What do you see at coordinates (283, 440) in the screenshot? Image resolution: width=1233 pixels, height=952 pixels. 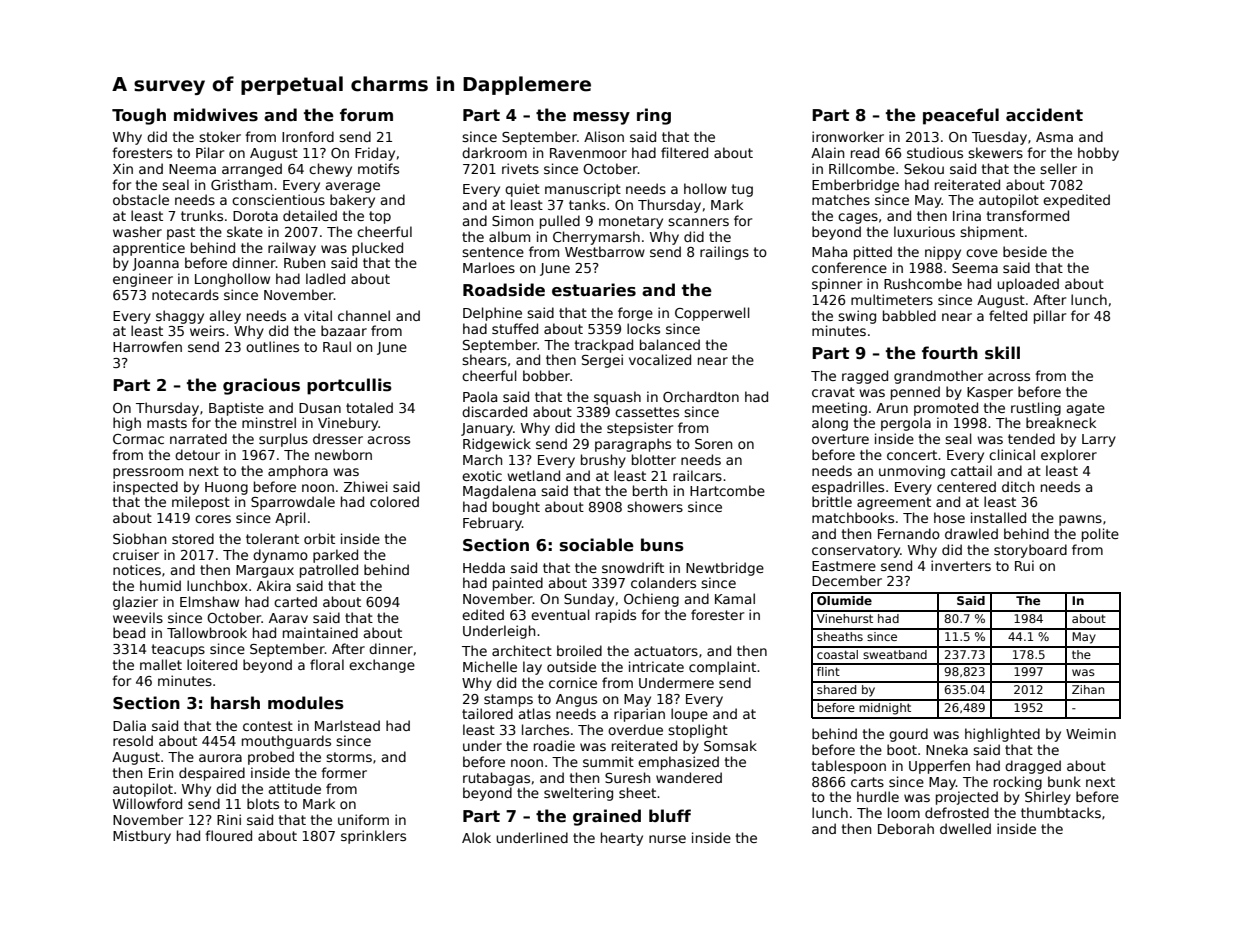 I see `surplus` at bounding box center [283, 440].
